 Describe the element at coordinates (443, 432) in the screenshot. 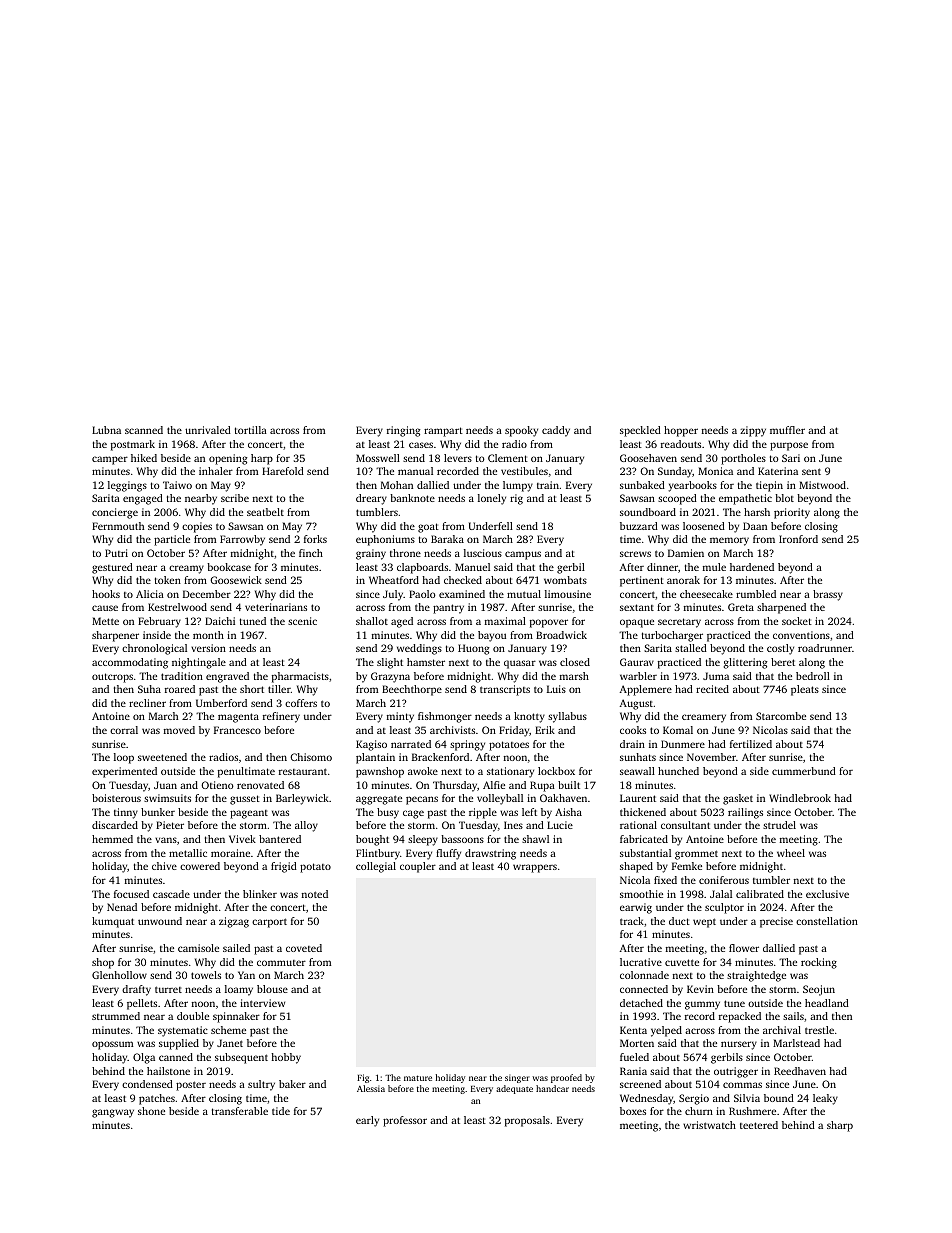

I see `rampart` at that location.
